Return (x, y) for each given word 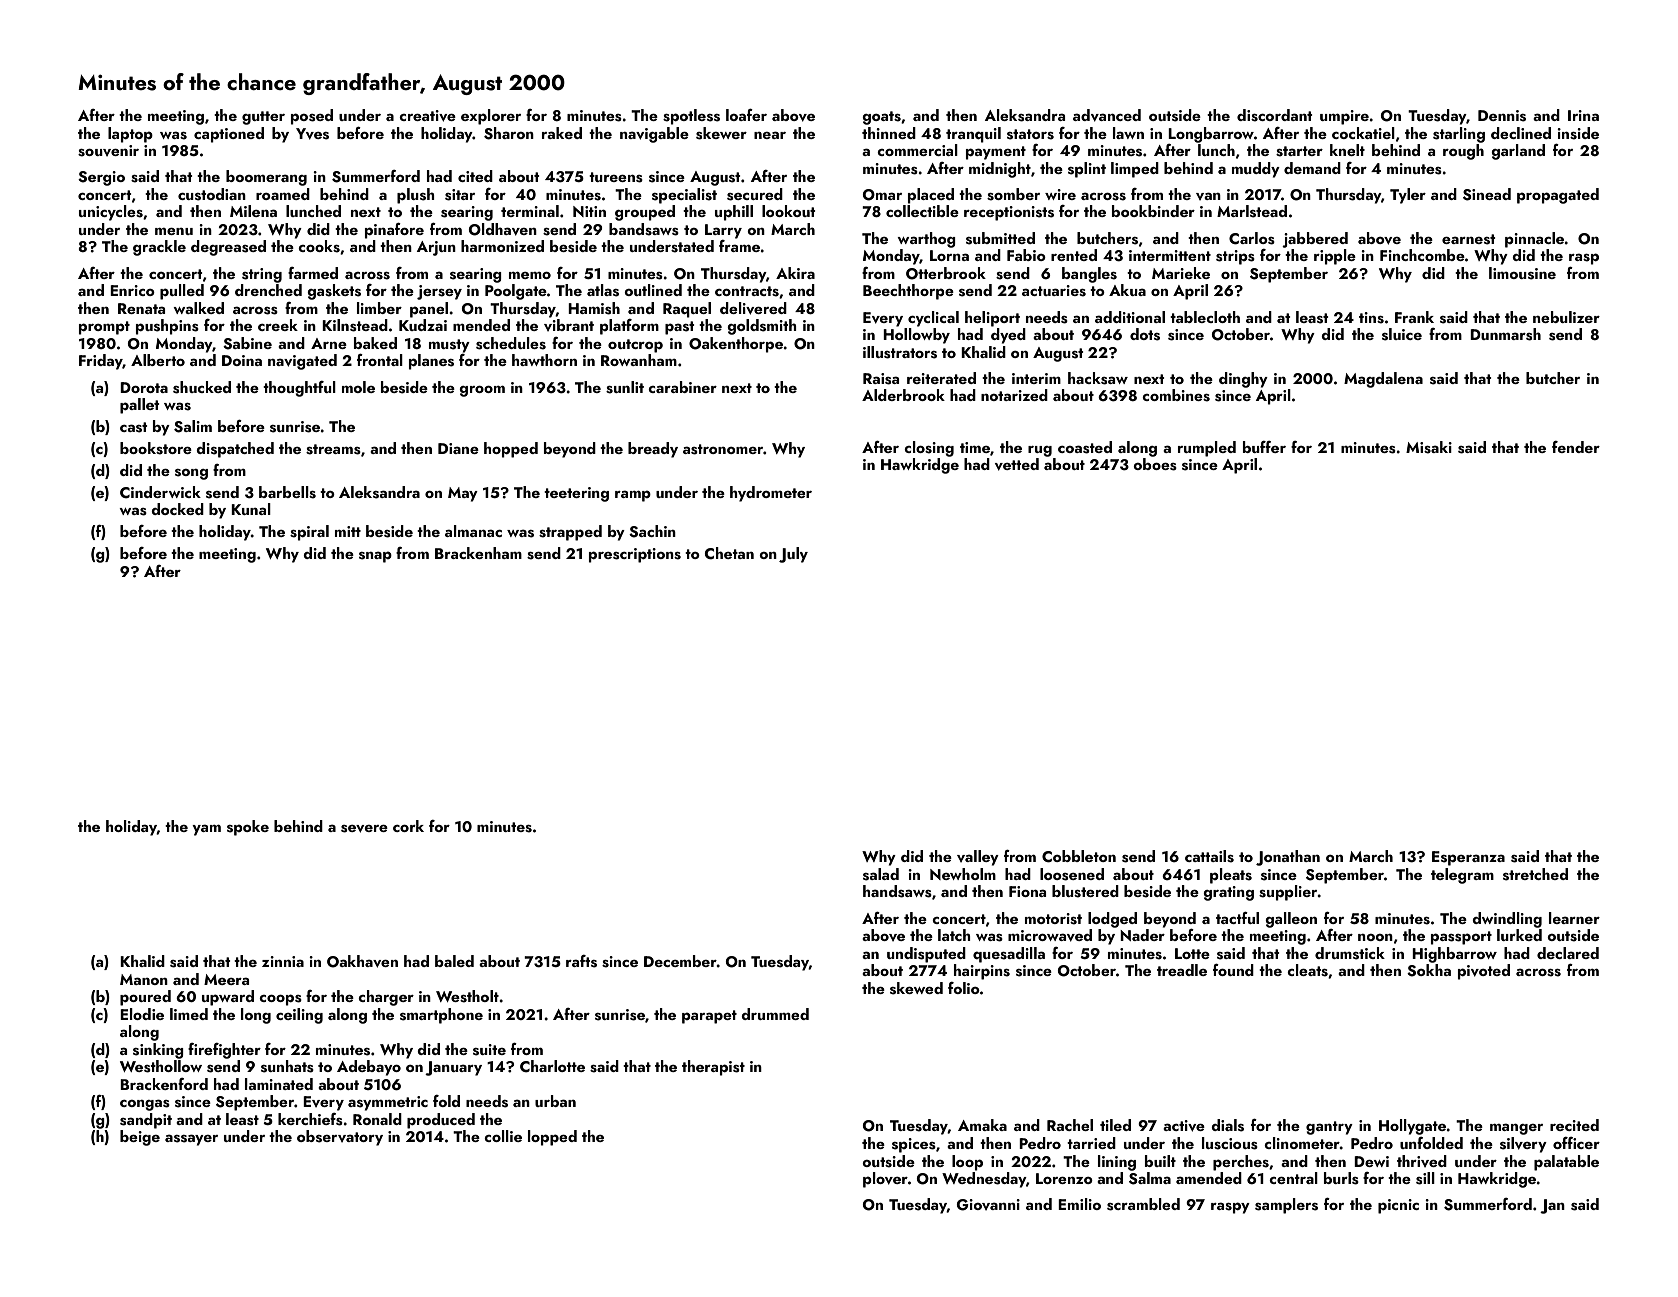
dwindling (1507, 920)
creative (427, 116)
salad (881, 874)
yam (206, 830)
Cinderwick (160, 492)
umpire (1344, 117)
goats (881, 118)
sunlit (625, 387)
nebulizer (1566, 317)
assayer (191, 1140)
